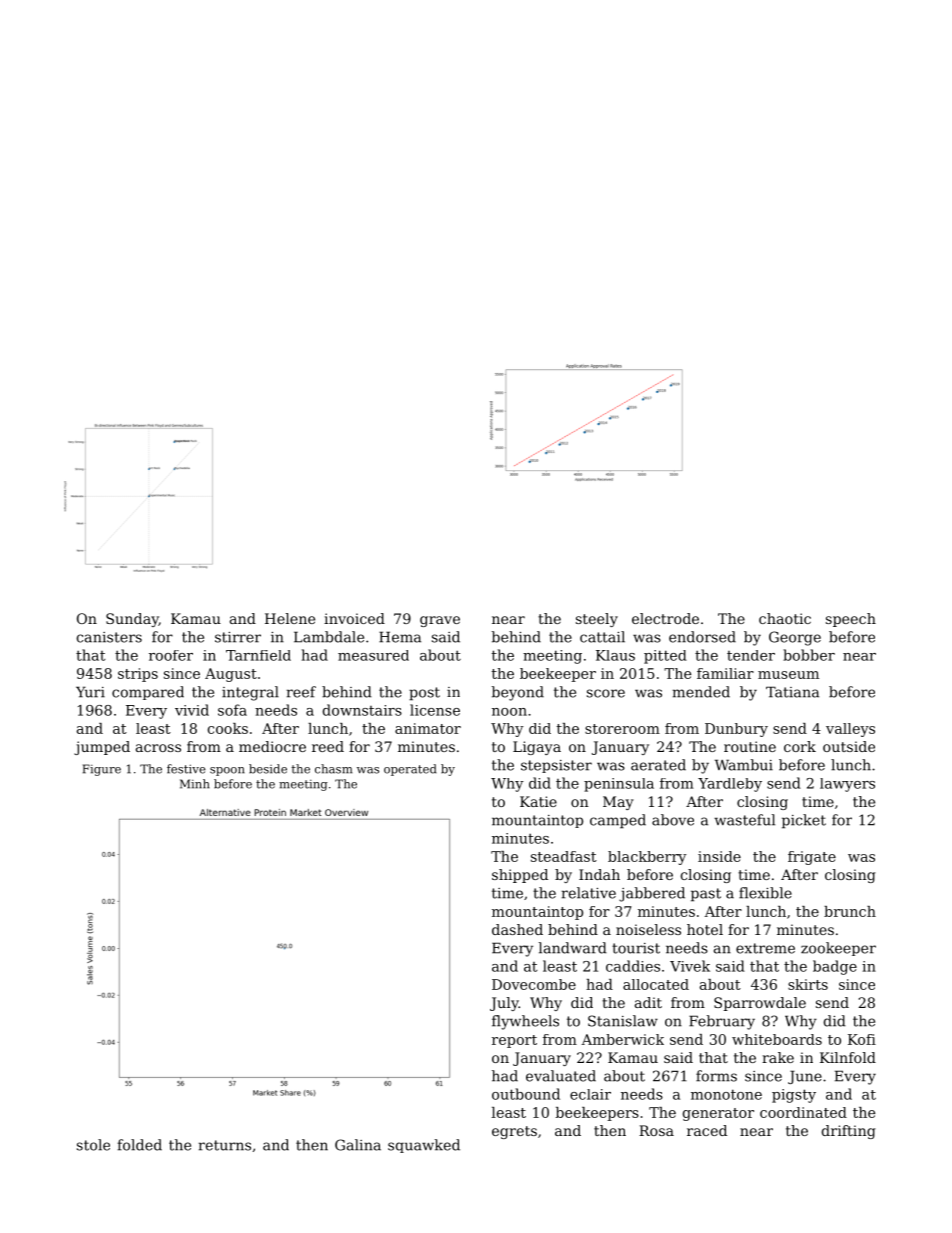 The width and height of the document is (952, 1233). I want to click on Rosa, so click(656, 1130).
